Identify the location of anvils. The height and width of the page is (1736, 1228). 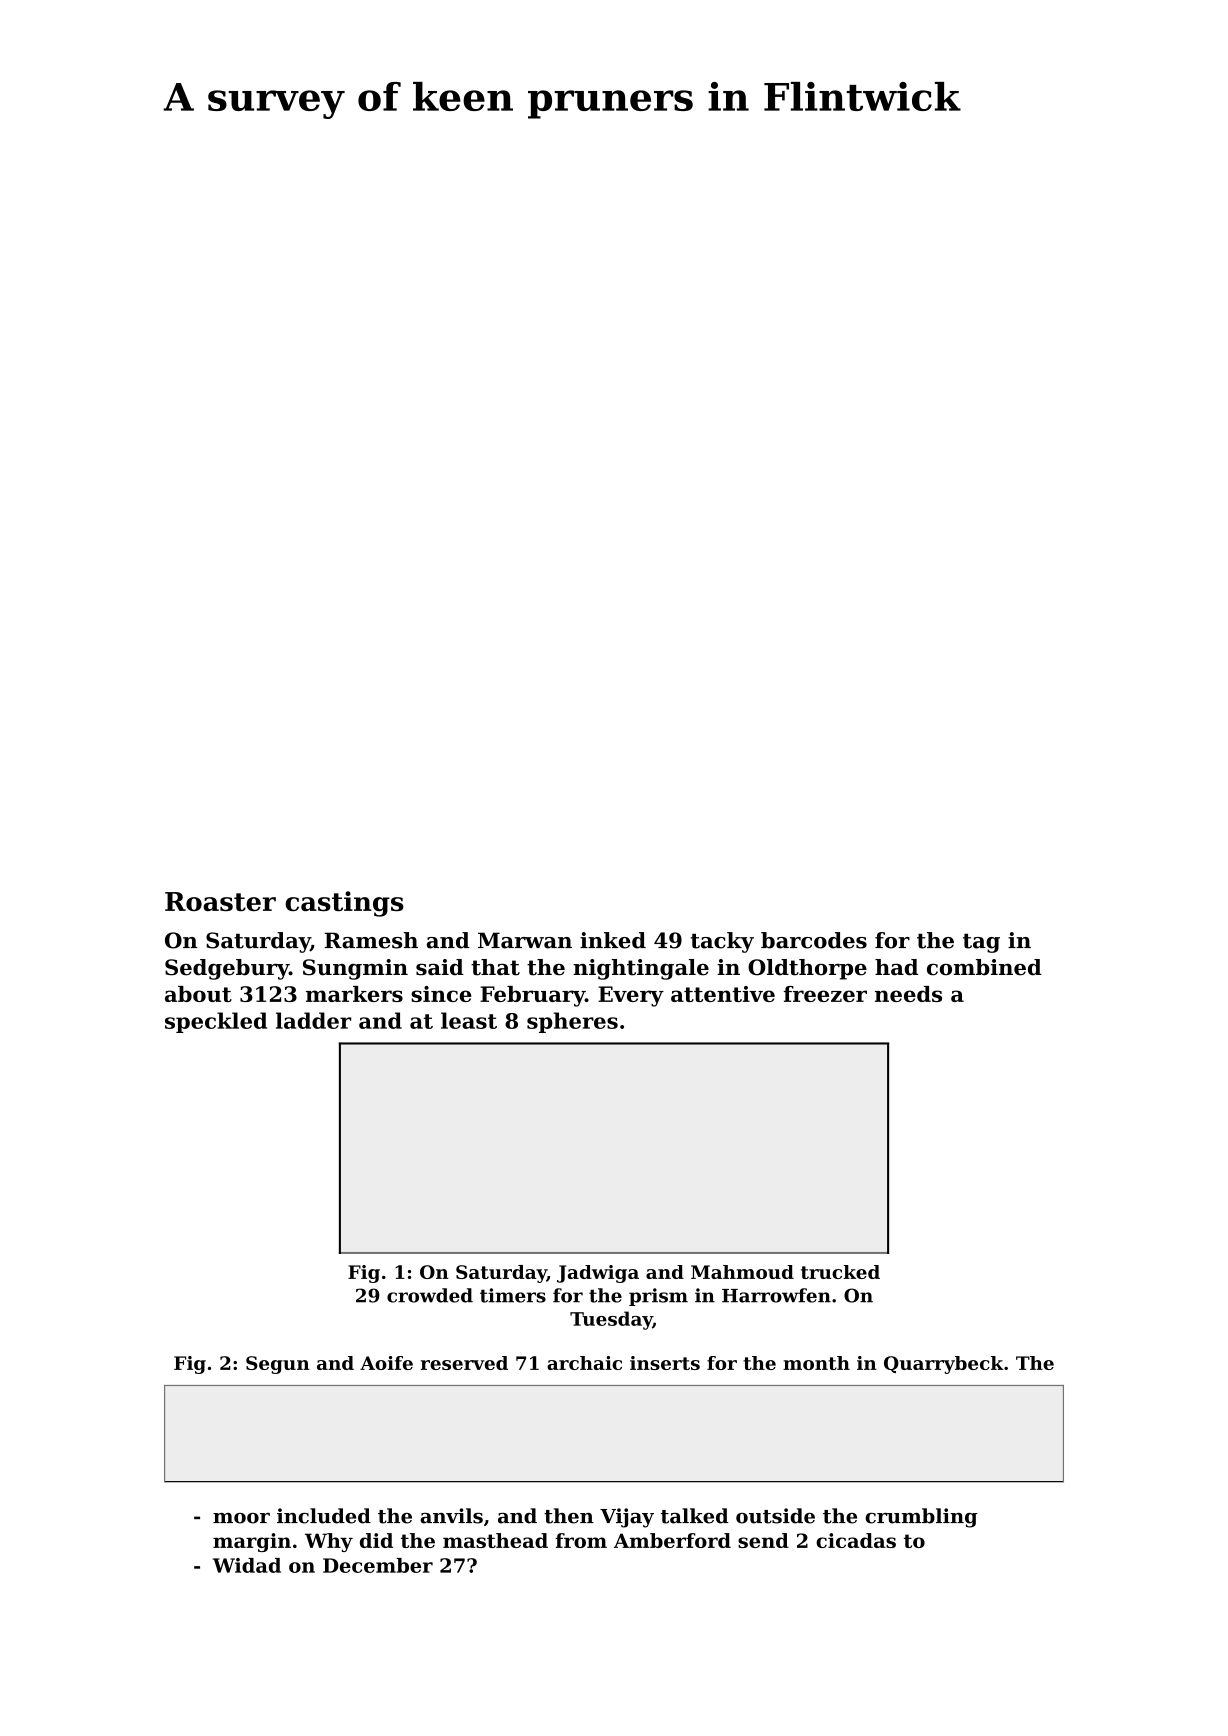
(451, 1516).
